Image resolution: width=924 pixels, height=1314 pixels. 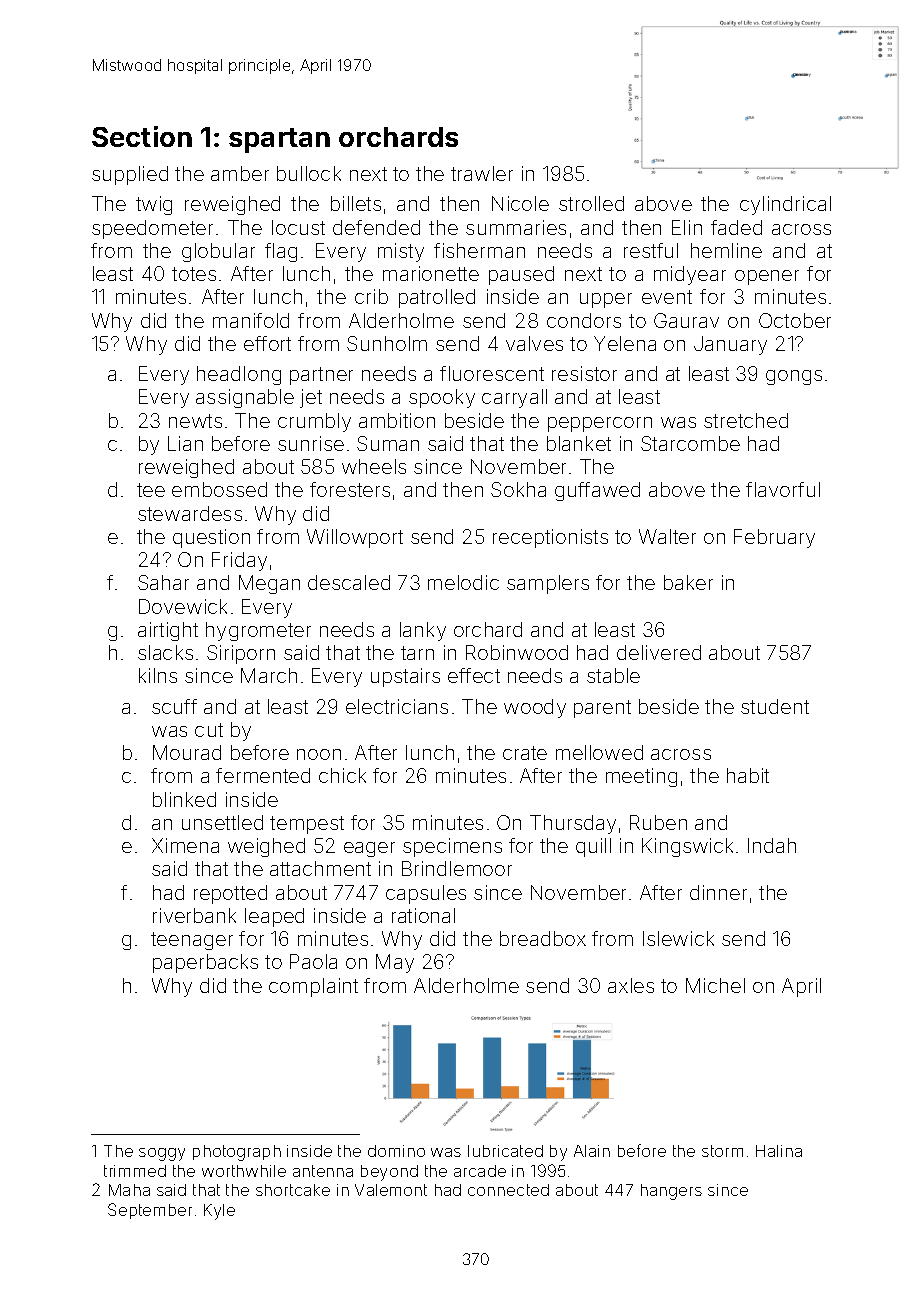 I want to click on Ximena, so click(x=185, y=845).
